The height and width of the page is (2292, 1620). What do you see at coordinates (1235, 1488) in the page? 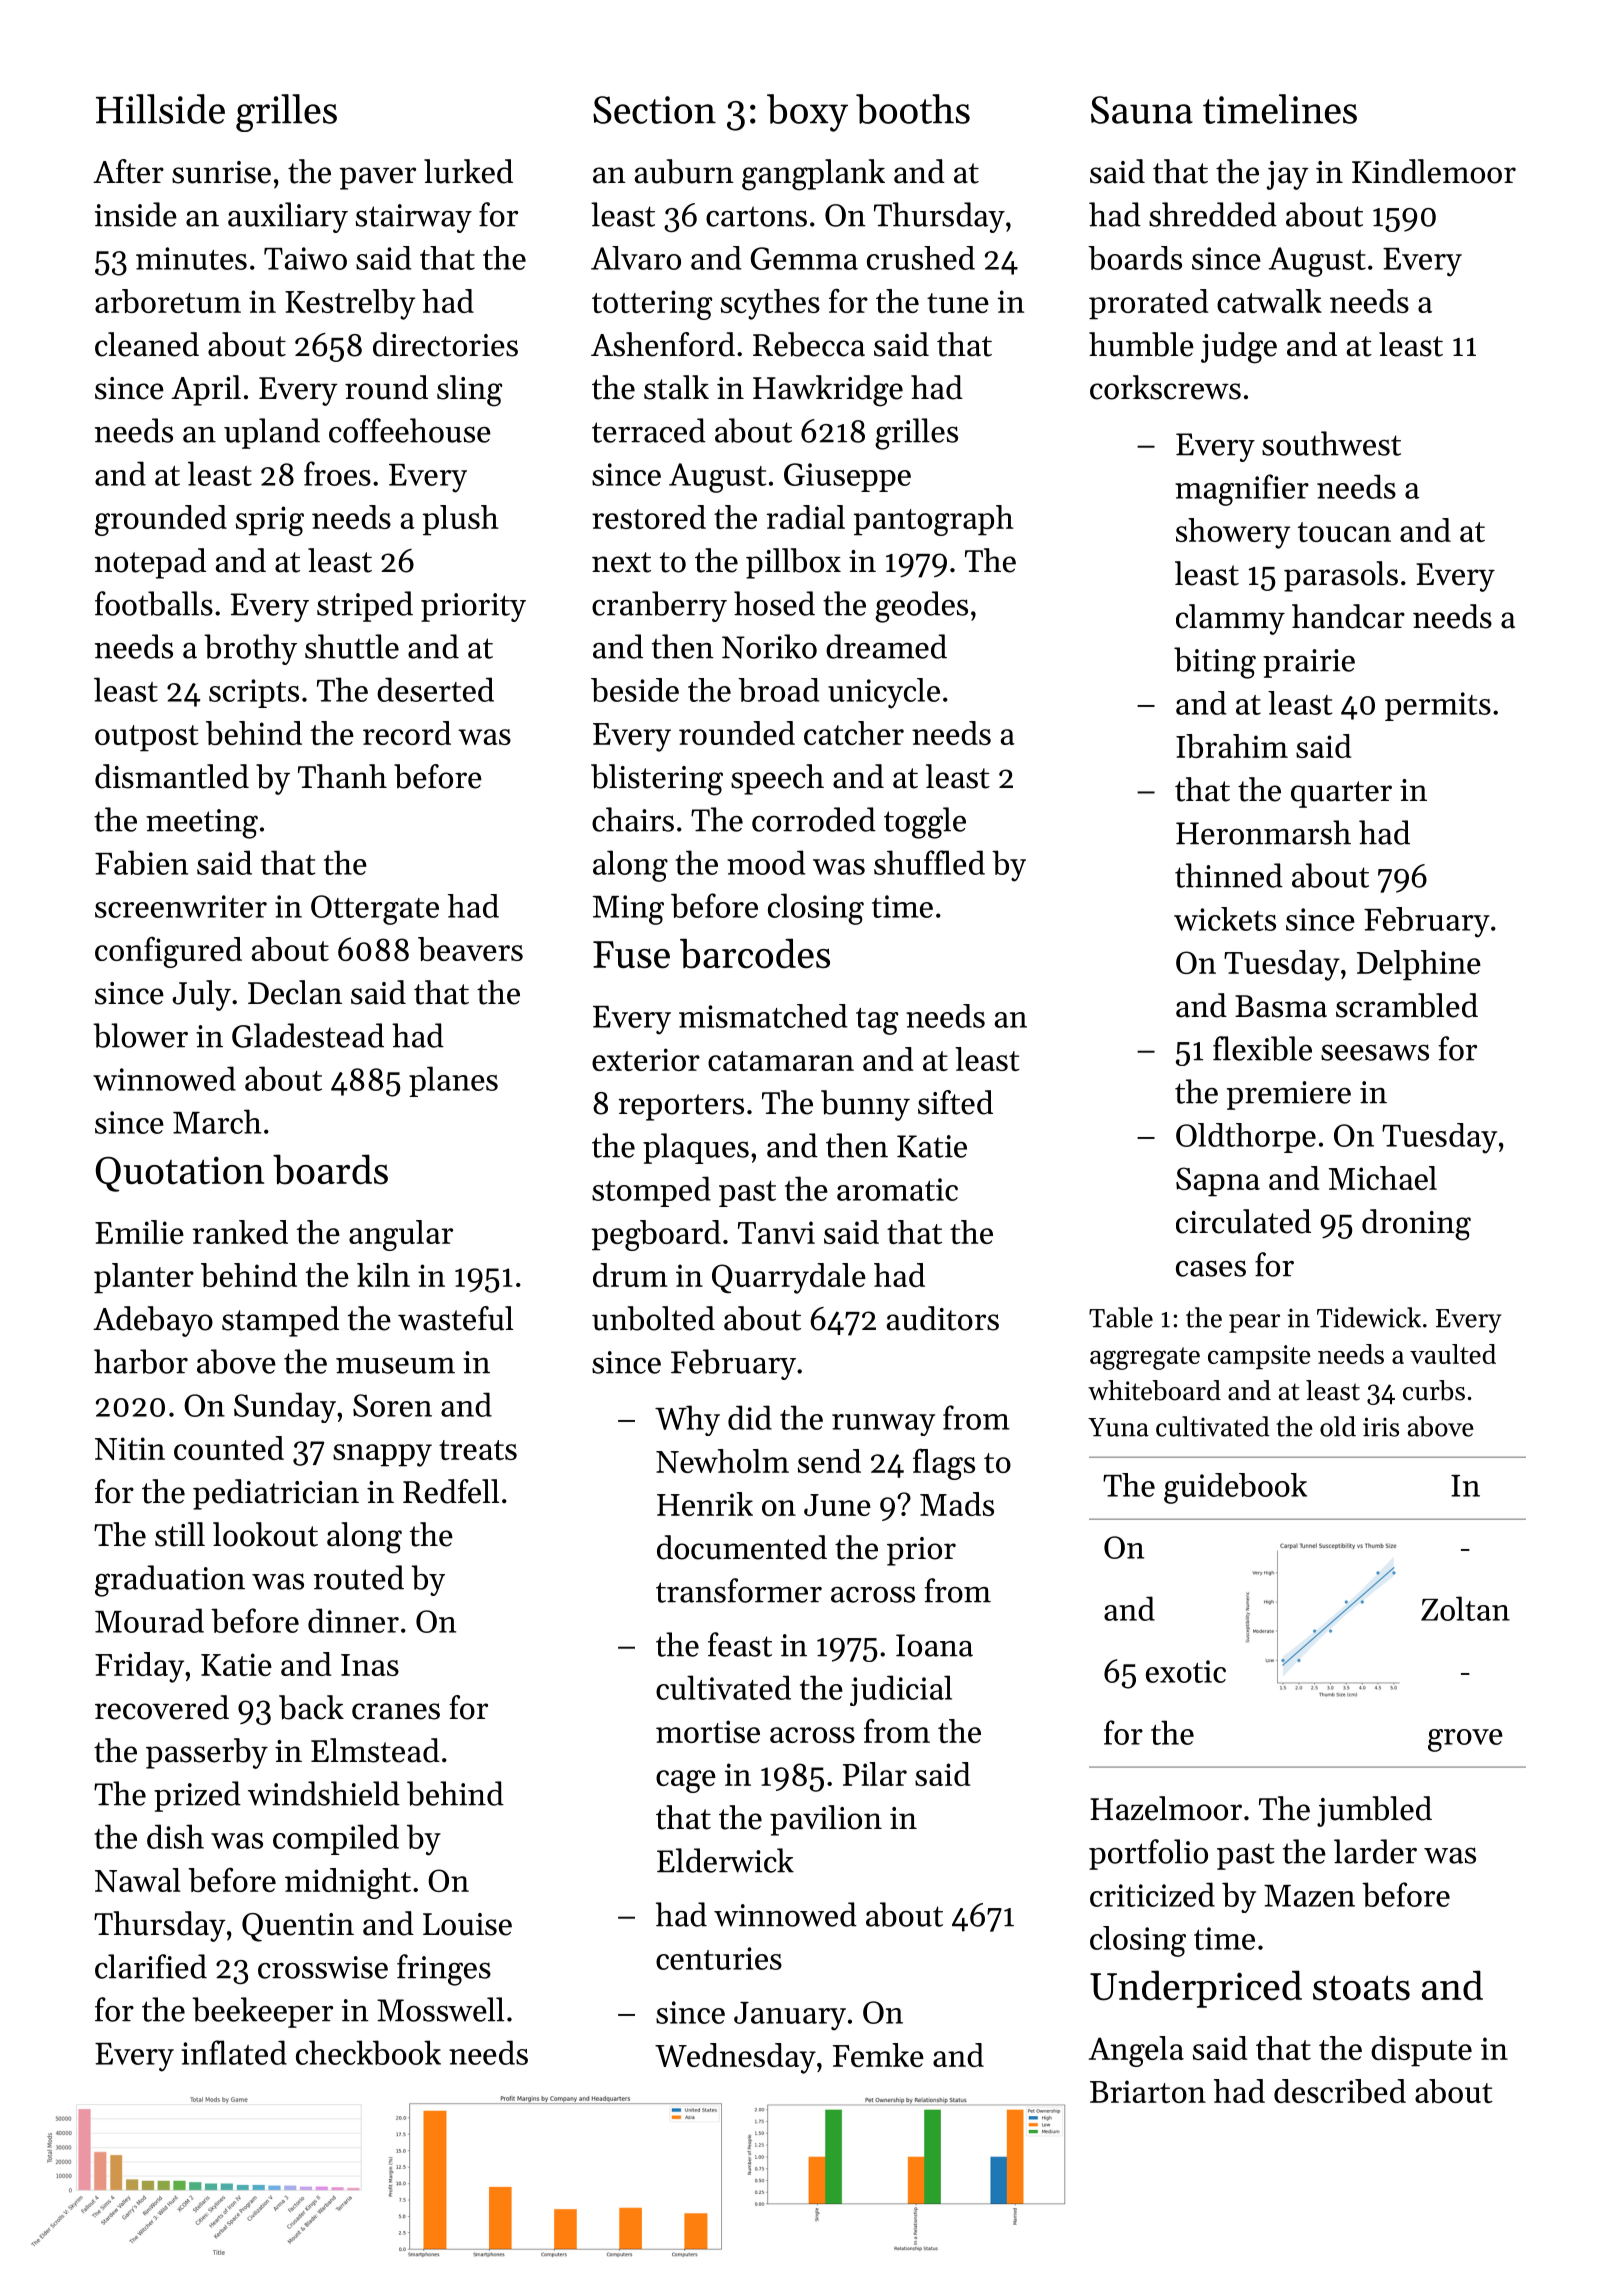
I see `guidebook` at bounding box center [1235, 1488].
